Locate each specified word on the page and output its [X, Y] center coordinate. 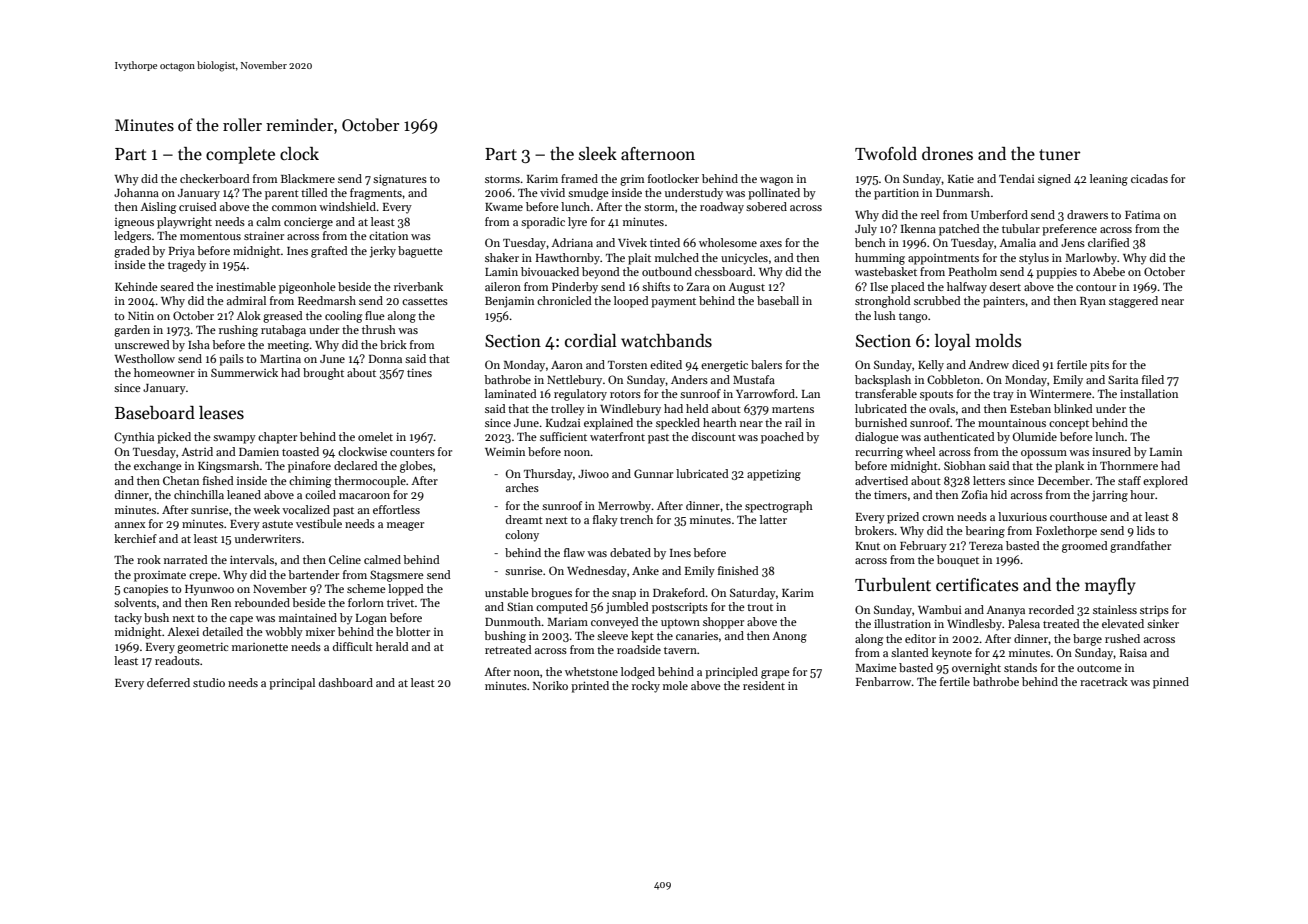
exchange [158, 467]
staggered [1133, 302]
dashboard [346, 682]
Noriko [550, 685]
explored [1165, 482]
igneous [134, 223]
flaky [605, 521]
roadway [722, 208]
